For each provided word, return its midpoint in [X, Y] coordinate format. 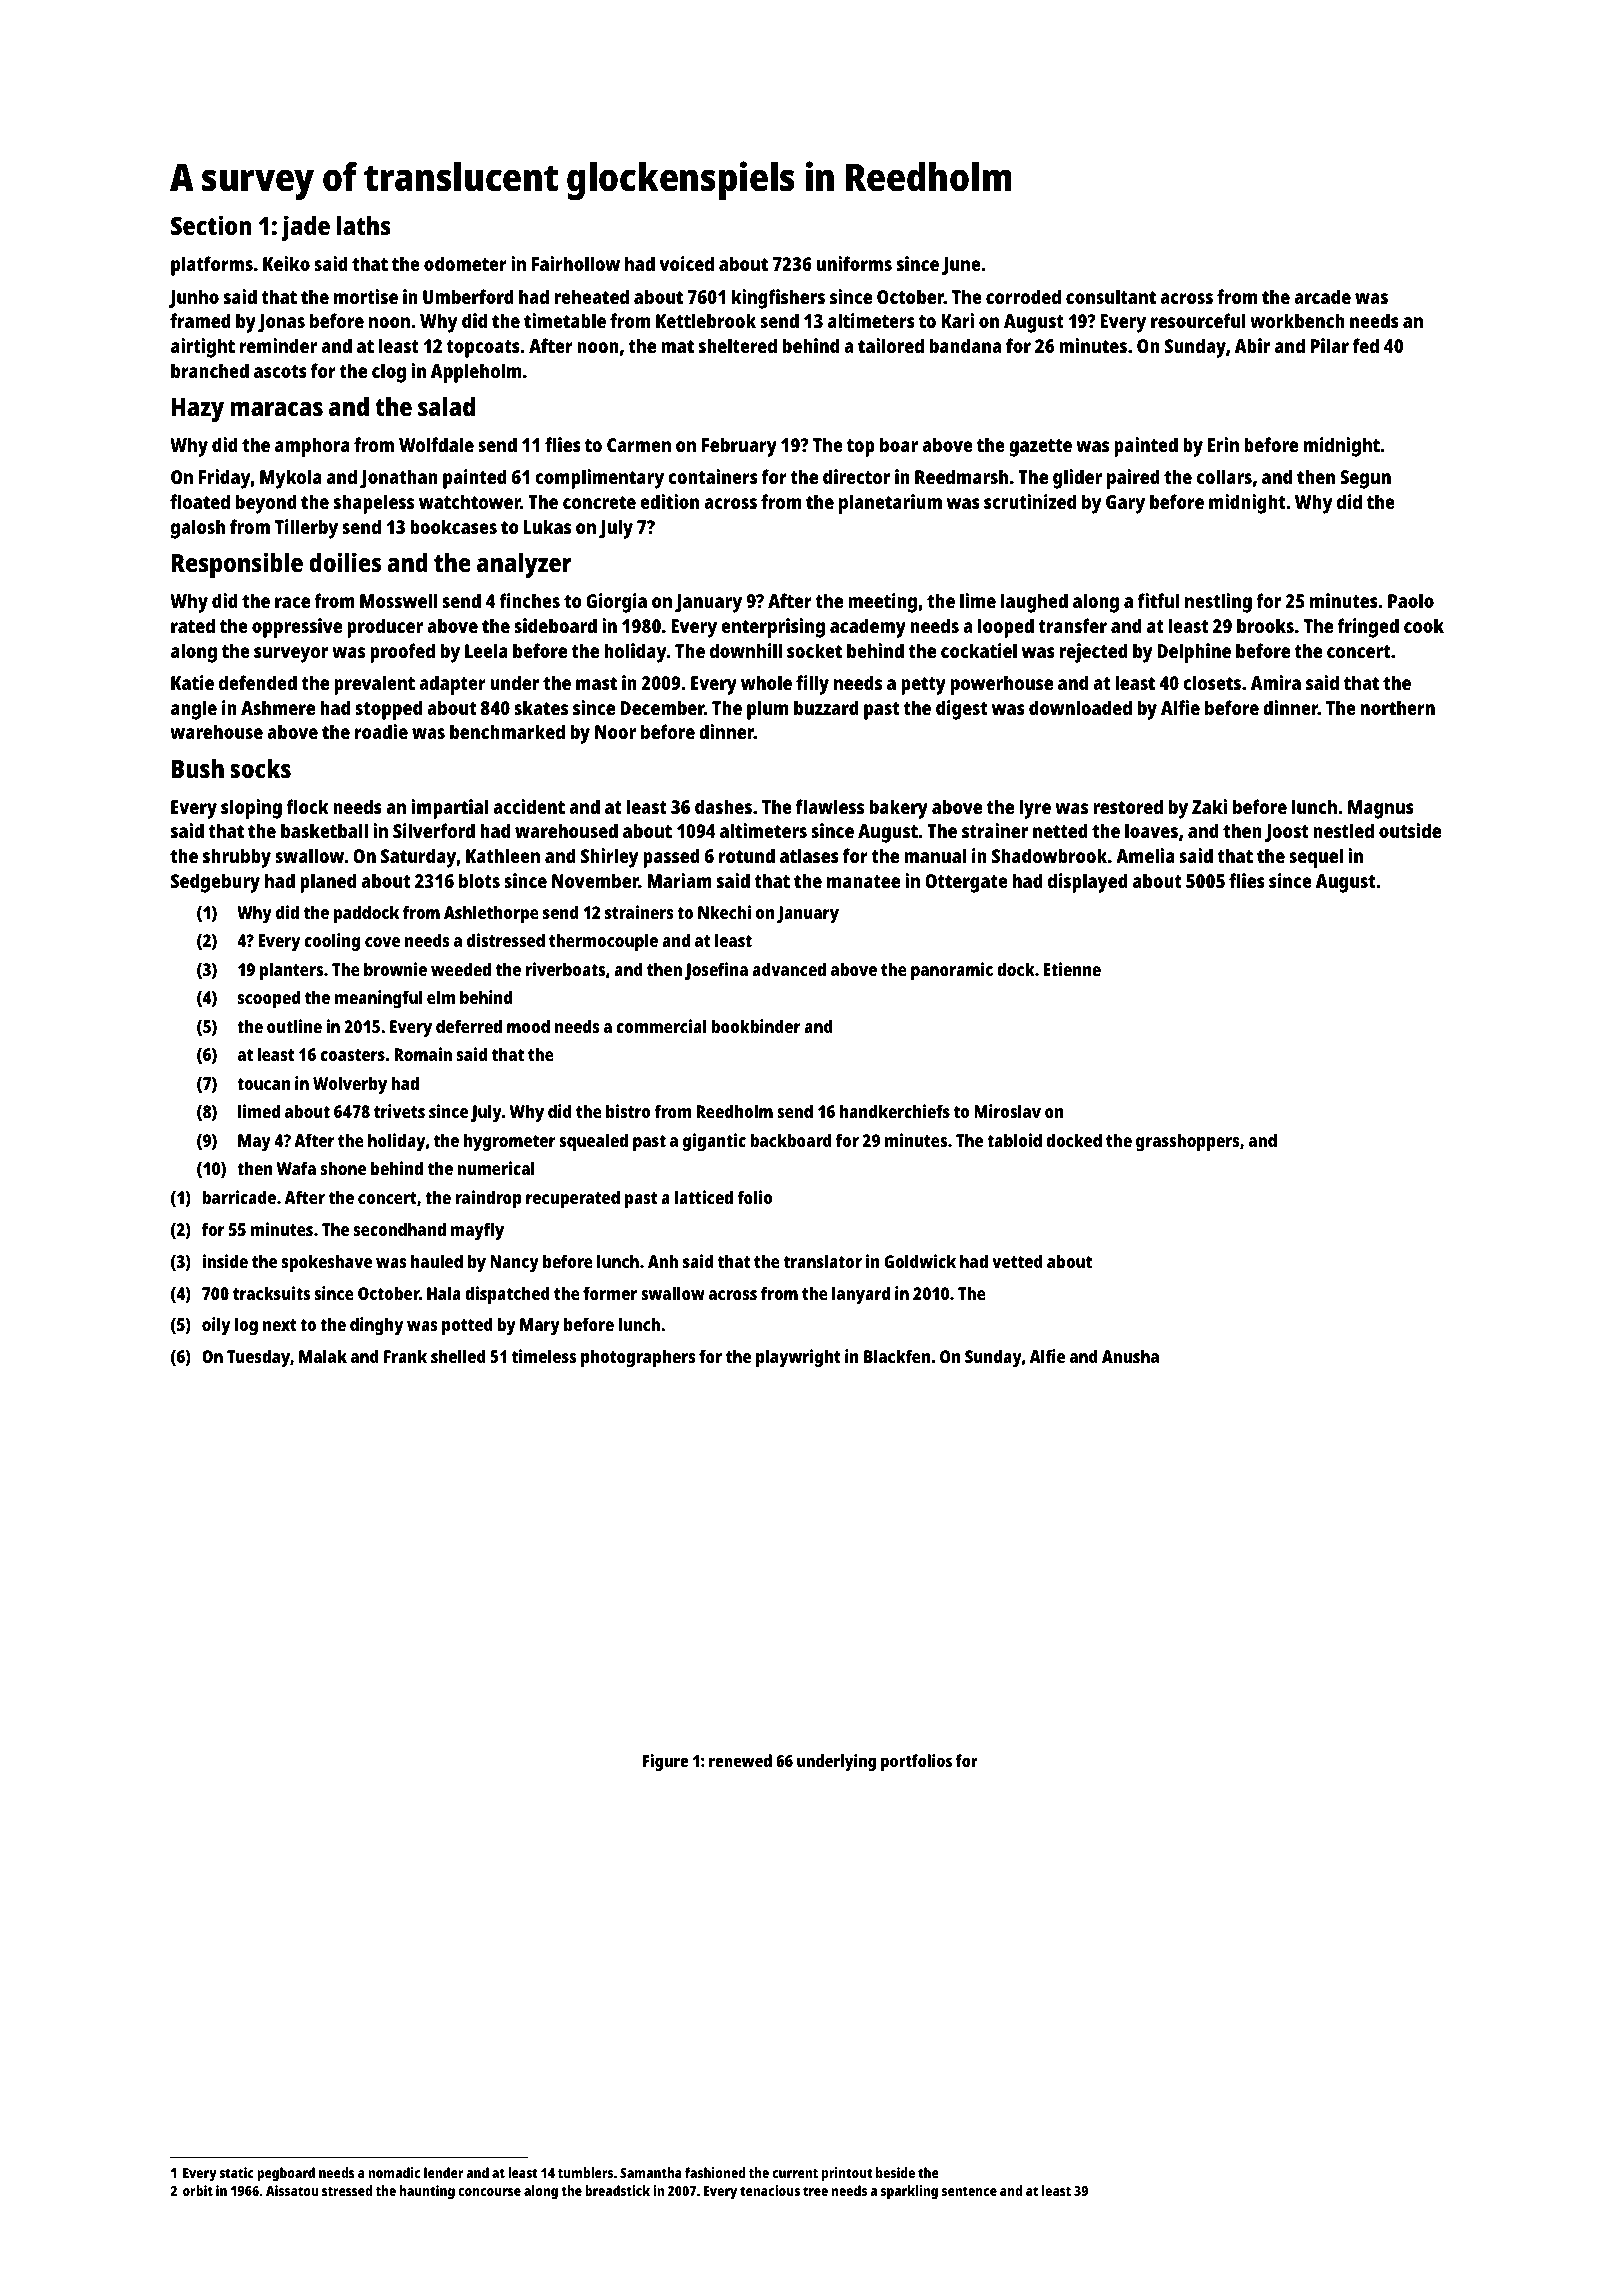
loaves [1151, 830]
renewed [740, 1760]
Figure [665, 1762]
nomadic [394, 2172]
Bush [198, 768]
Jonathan [399, 478]
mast [596, 683]
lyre [1035, 809]
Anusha [1130, 1356]
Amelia [1145, 855]
